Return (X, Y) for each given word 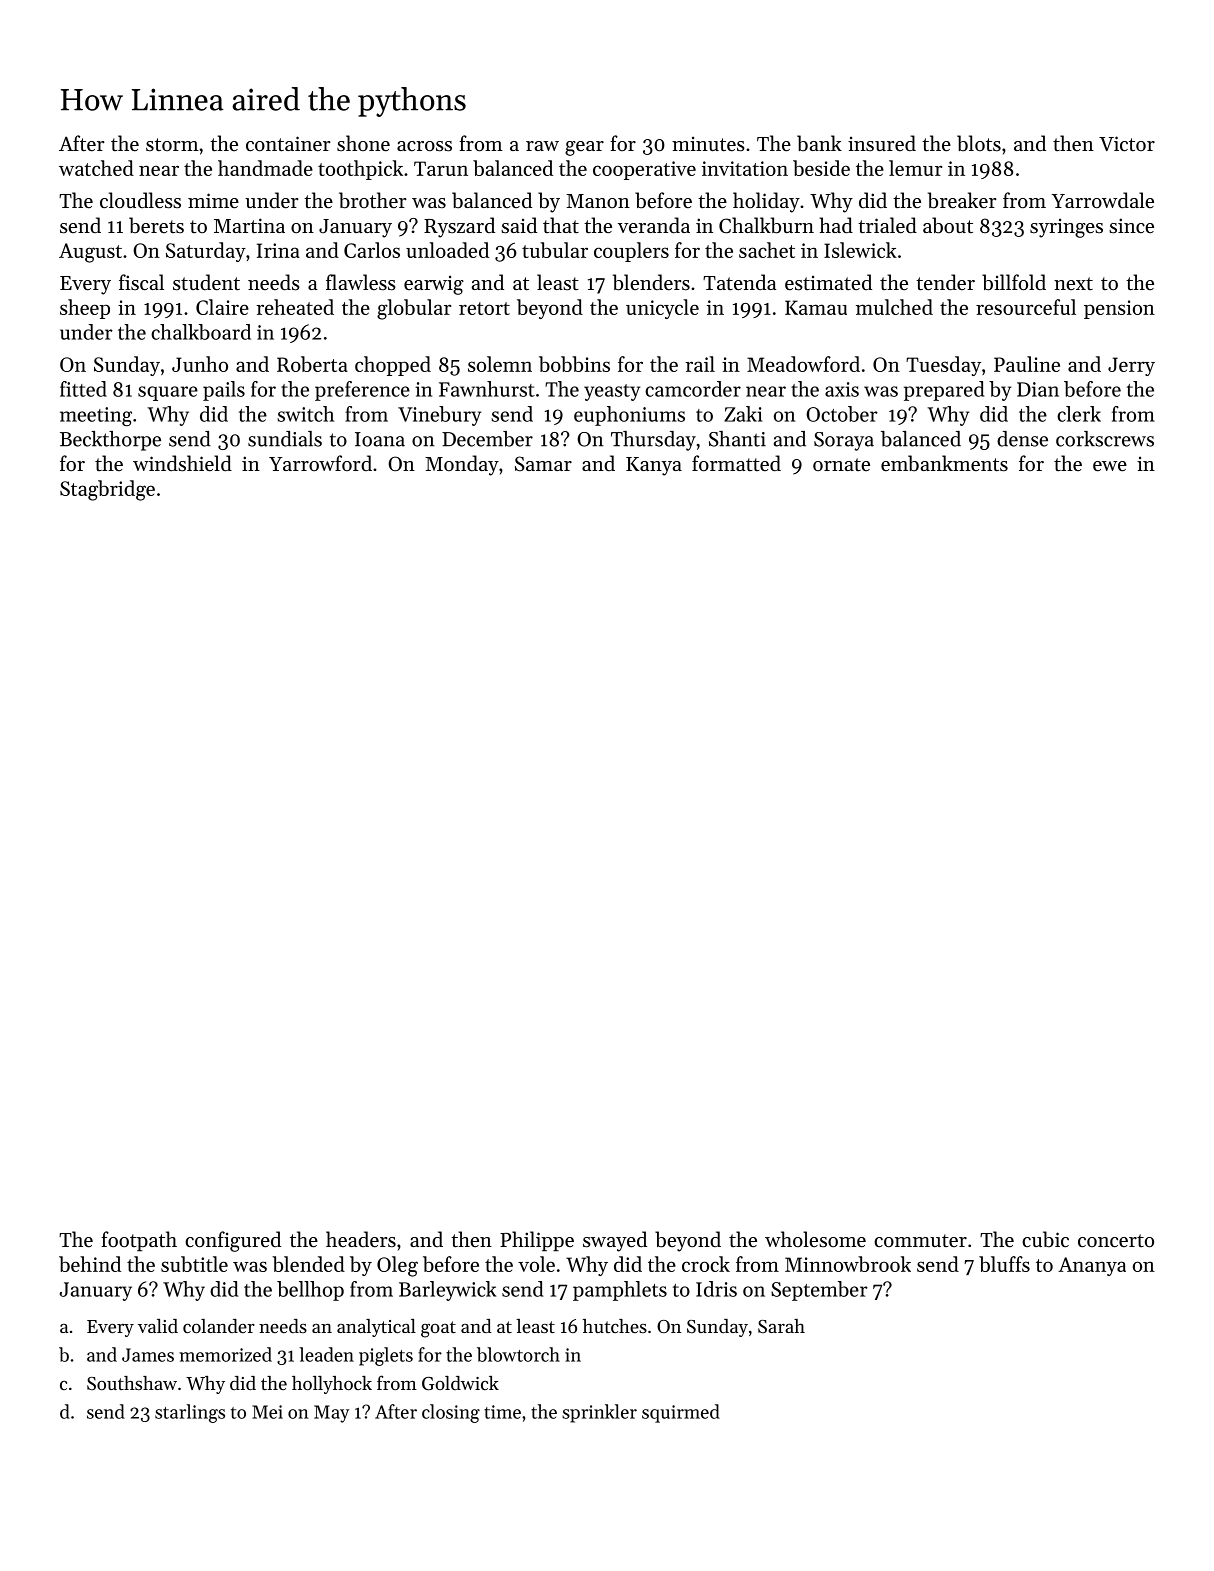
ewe (1110, 466)
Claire (222, 307)
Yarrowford (320, 463)
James (148, 1355)
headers (361, 1239)
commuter (920, 1240)
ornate (841, 464)
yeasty (612, 392)
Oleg (397, 1266)
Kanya (654, 466)
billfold (1014, 282)
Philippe (537, 1241)
